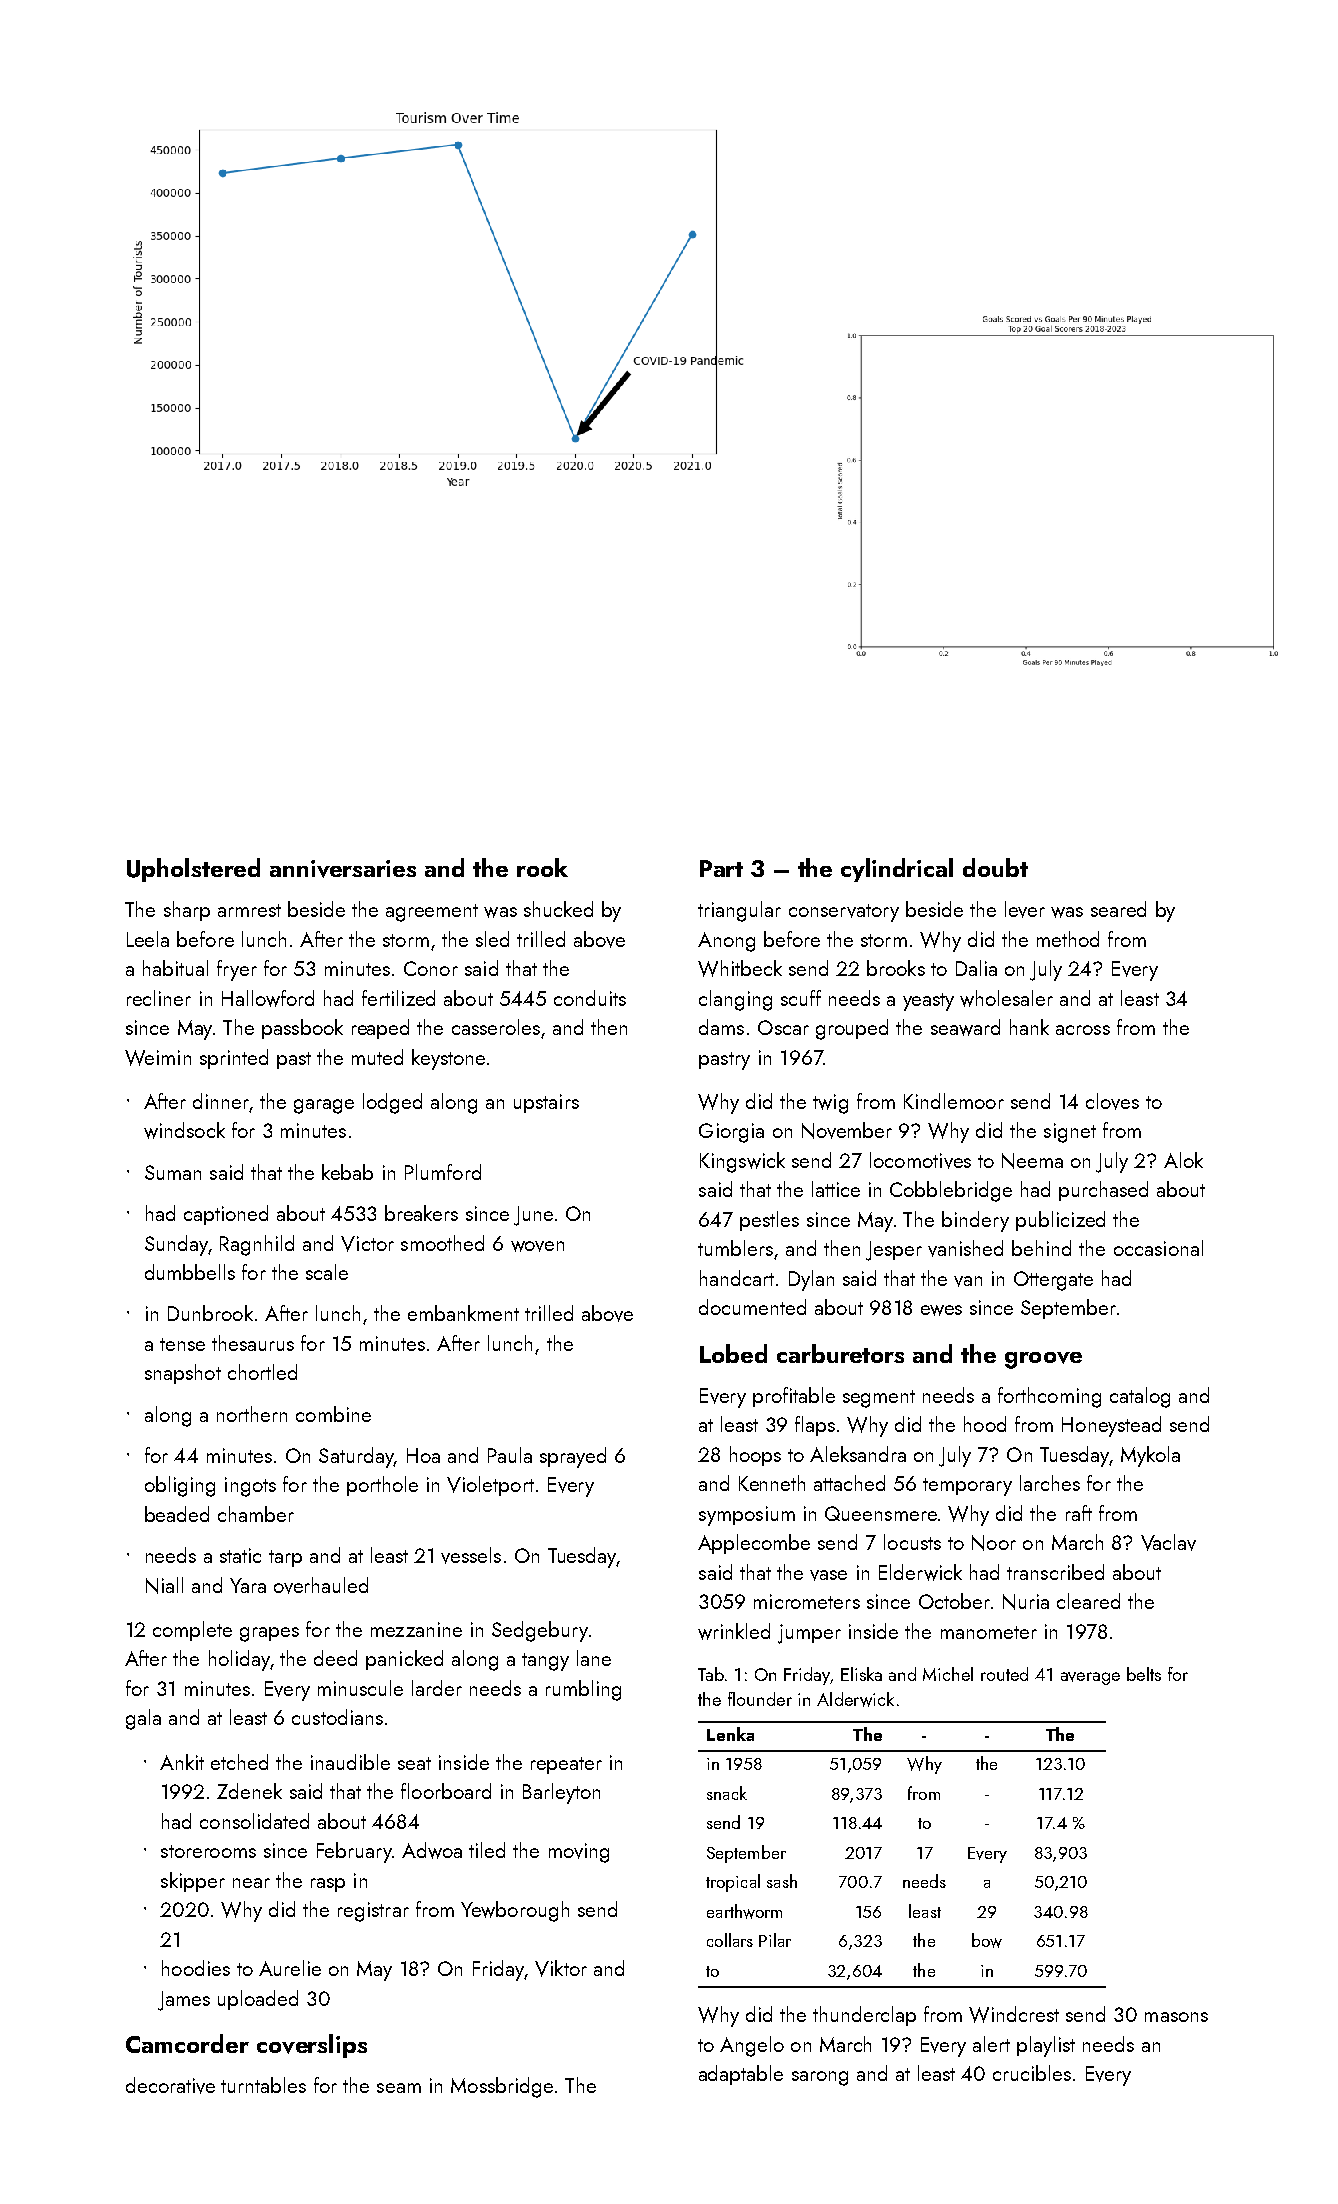 Image resolution: width=1338 pixels, height=2204 pixels. What do you see at coordinates (731, 1133) in the screenshot?
I see `Giorgia` at bounding box center [731, 1133].
